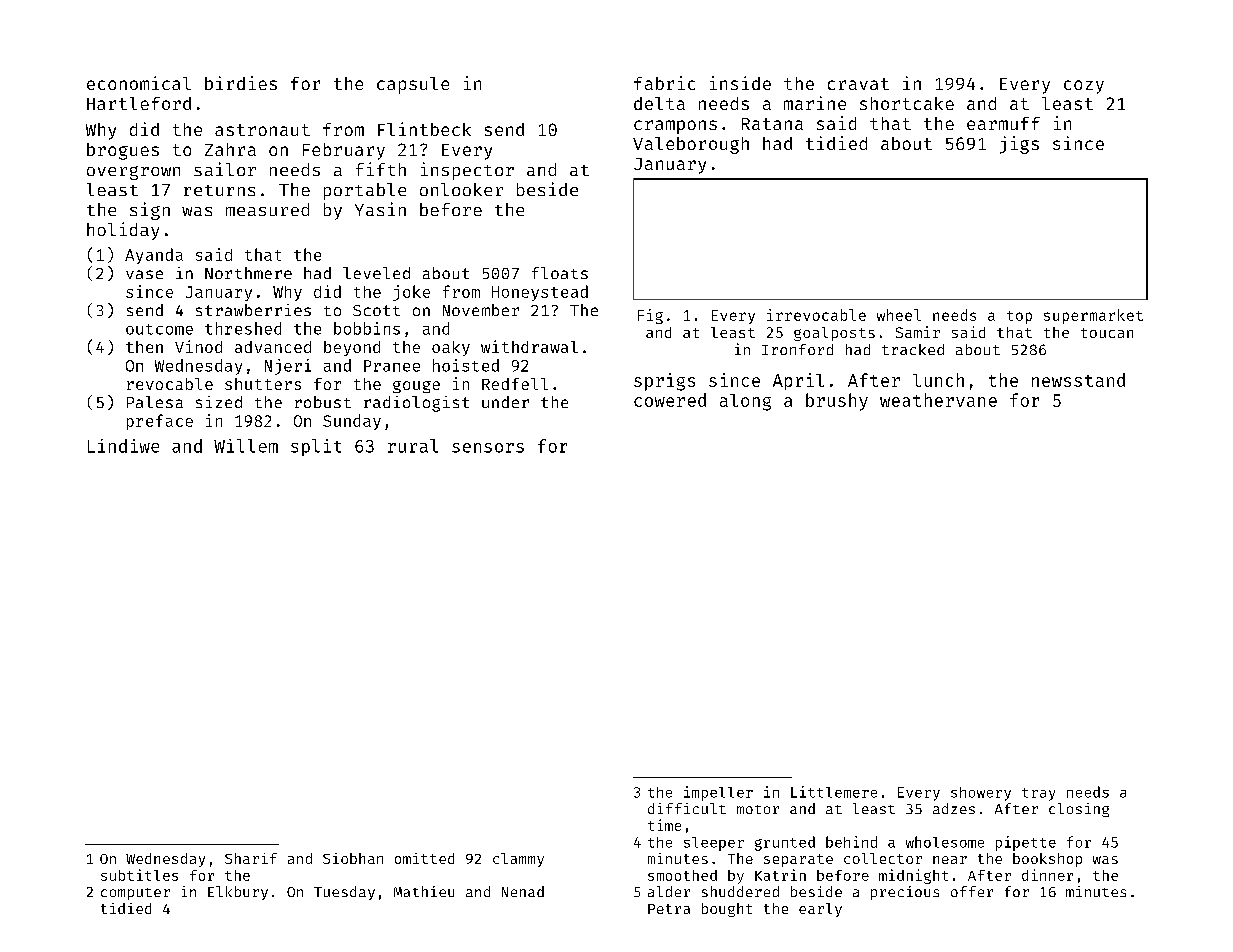  Describe the element at coordinates (664, 83) in the image. I see `fabric` at that location.
